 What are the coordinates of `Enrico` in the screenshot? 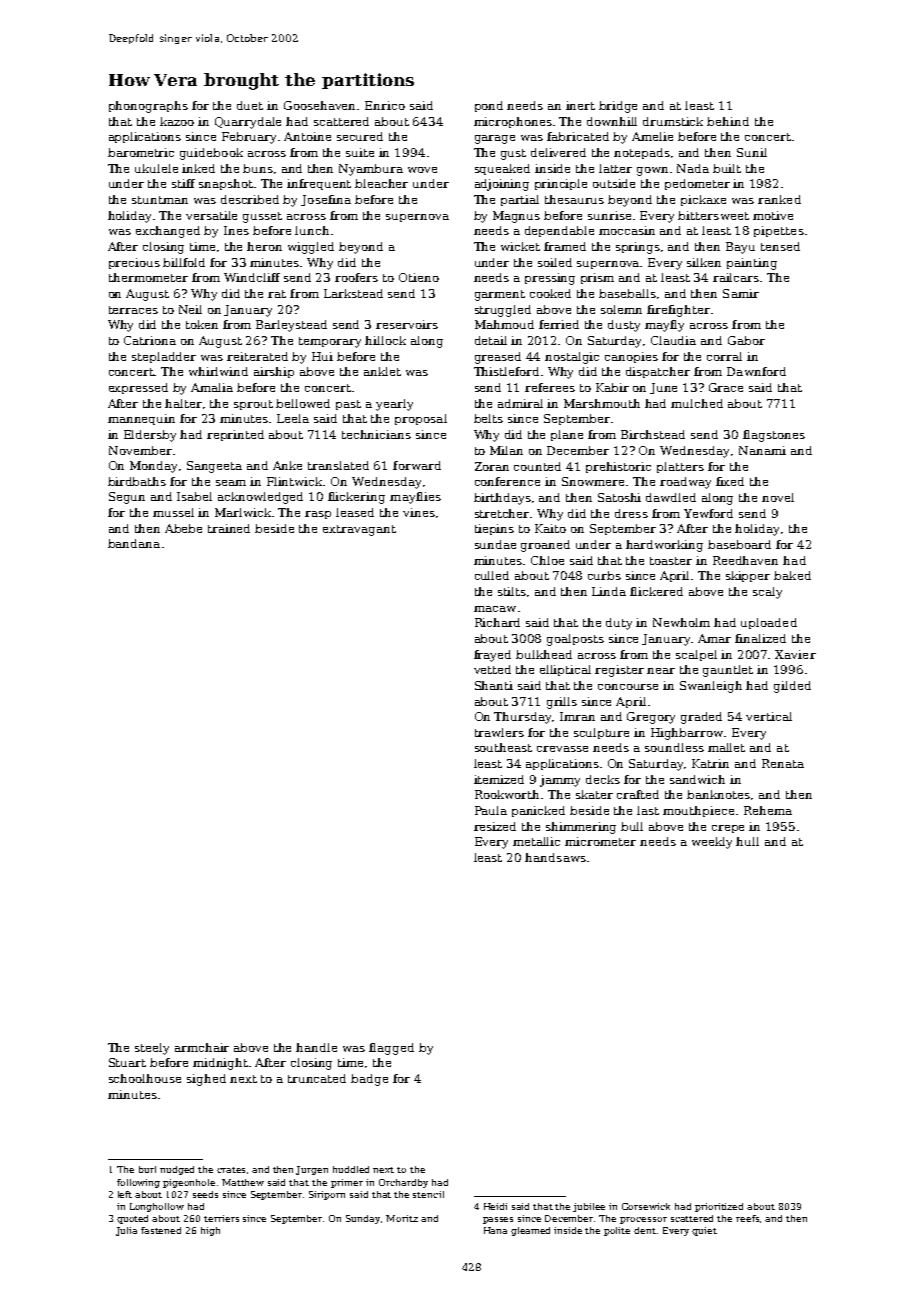 It's located at (385, 105).
